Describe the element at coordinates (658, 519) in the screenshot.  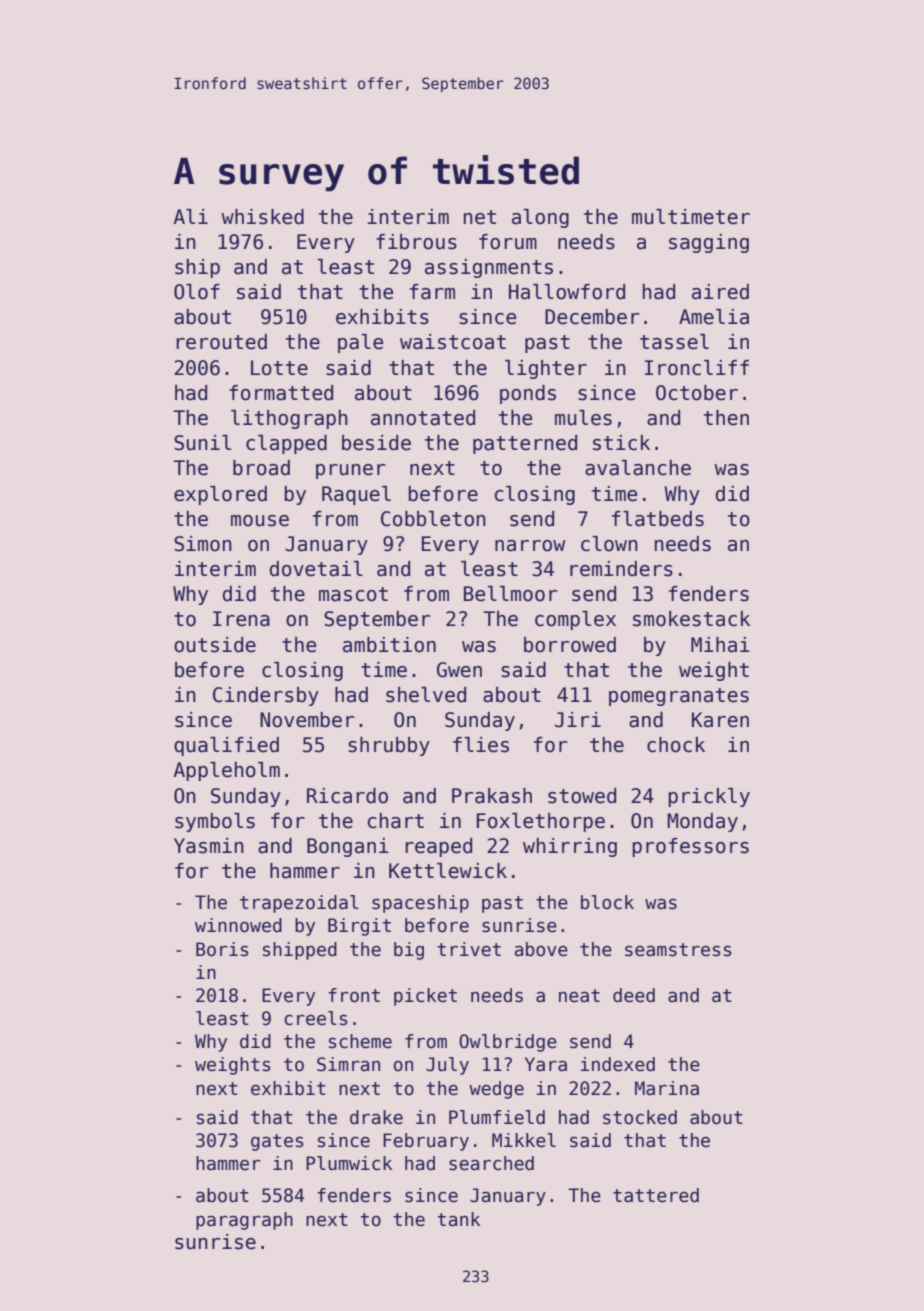
I see `flatbeds` at that location.
